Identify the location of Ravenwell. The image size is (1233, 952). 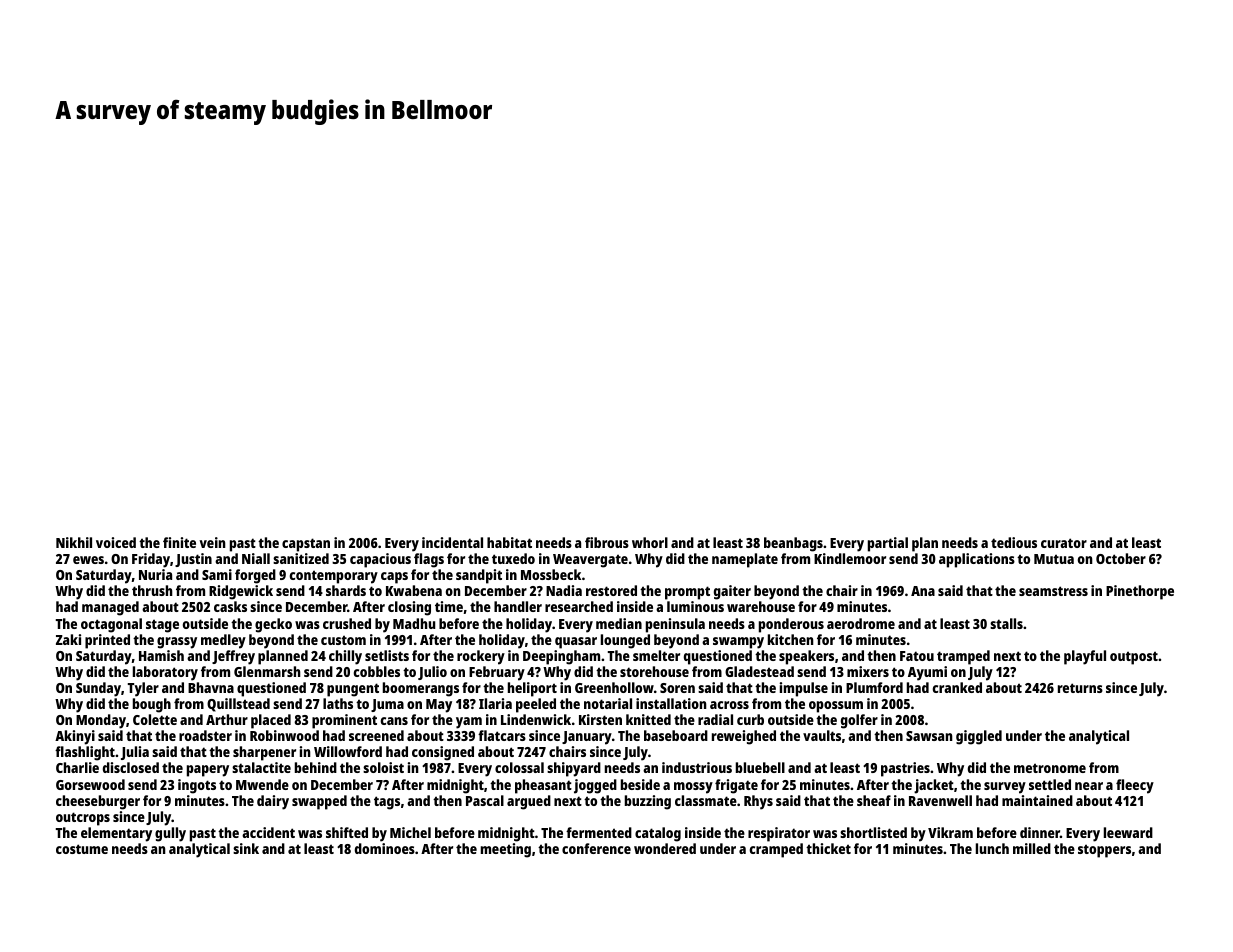
(940, 800).
